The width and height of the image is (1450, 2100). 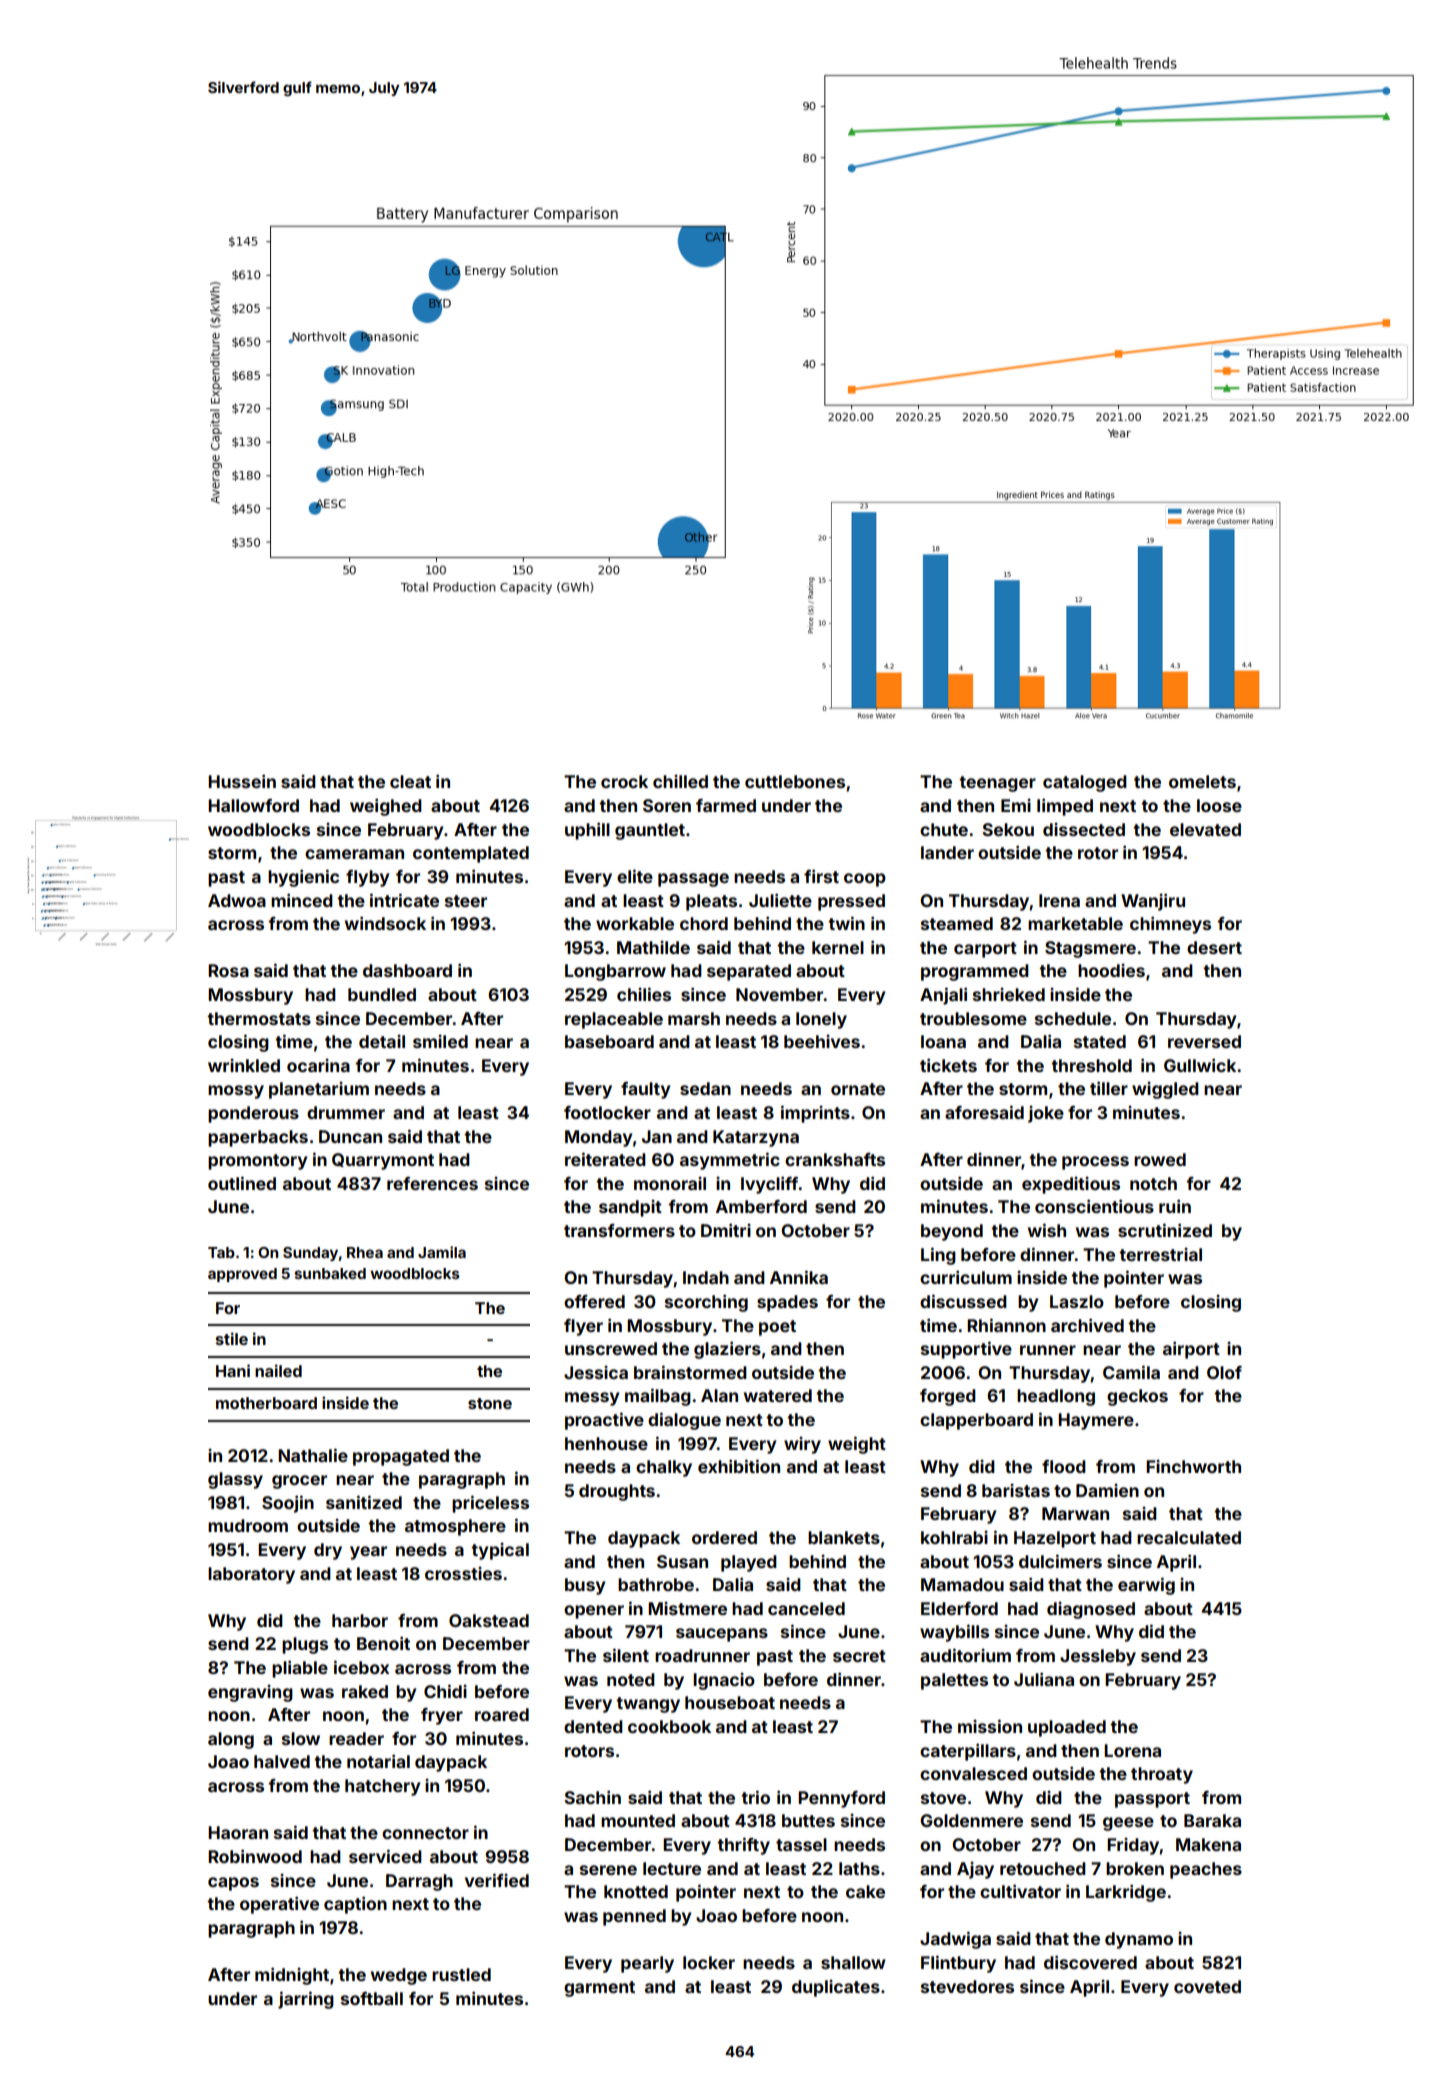 I want to click on Rhea, so click(x=365, y=1252).
